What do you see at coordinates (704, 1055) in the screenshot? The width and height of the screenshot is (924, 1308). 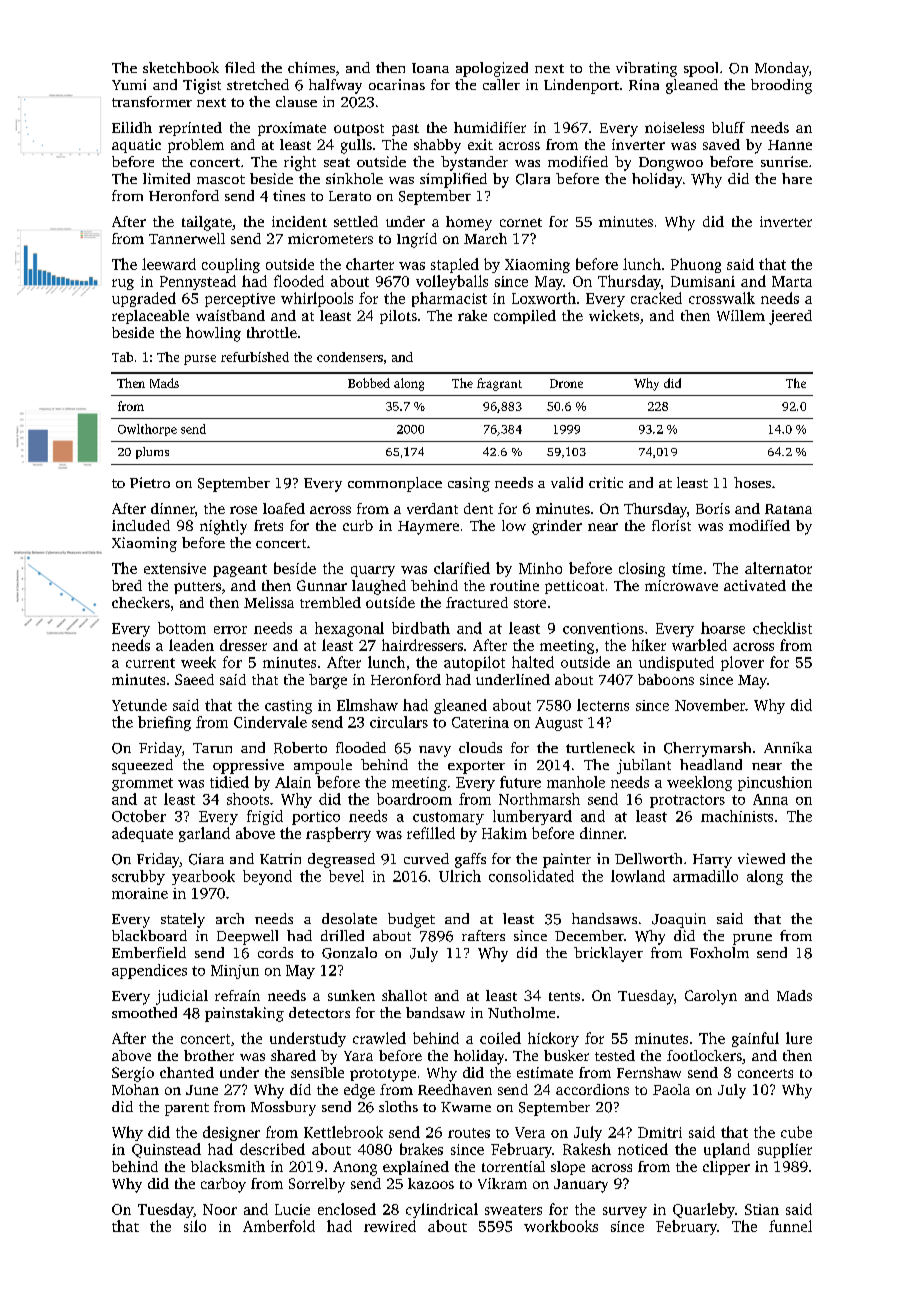 I see `footlockers` at bounding box center [704, 1055].
